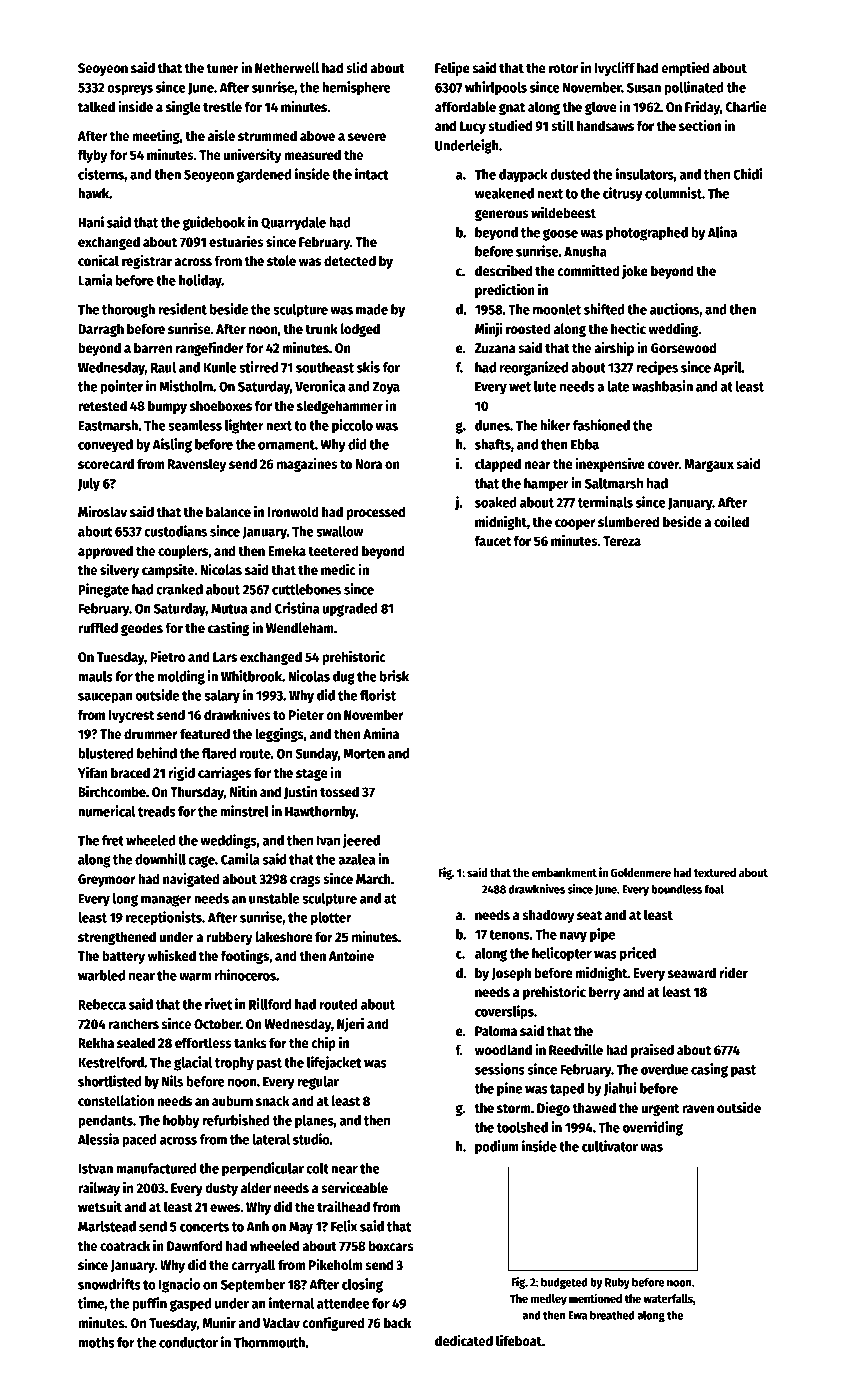 The height and width of the screenshot is (1400, 849). I want to click on slid, so click(356, 67).
